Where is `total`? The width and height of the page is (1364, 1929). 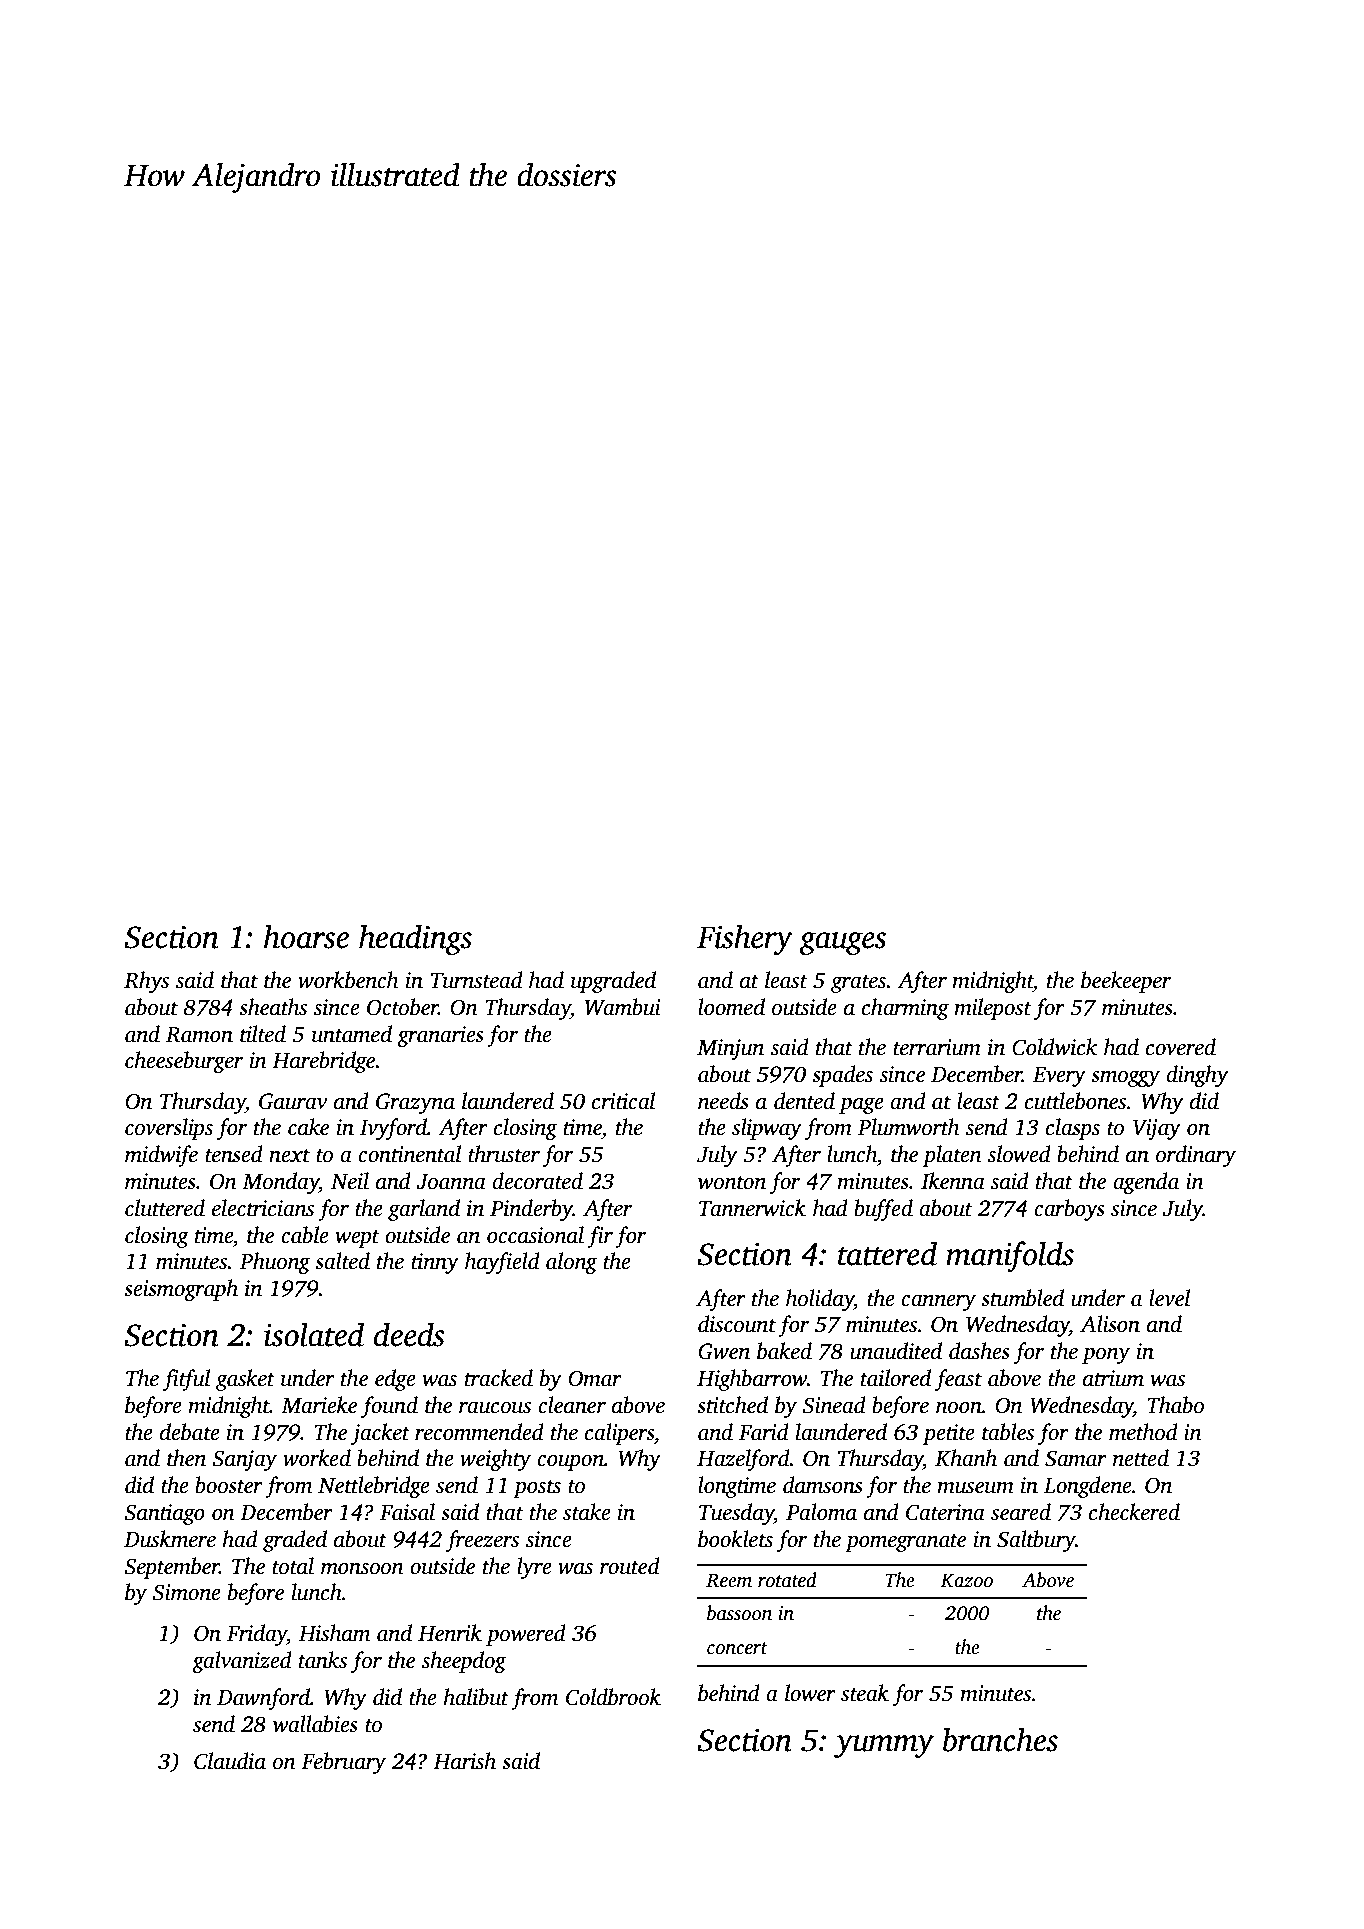
total is located at coordinates (293, 1566).
